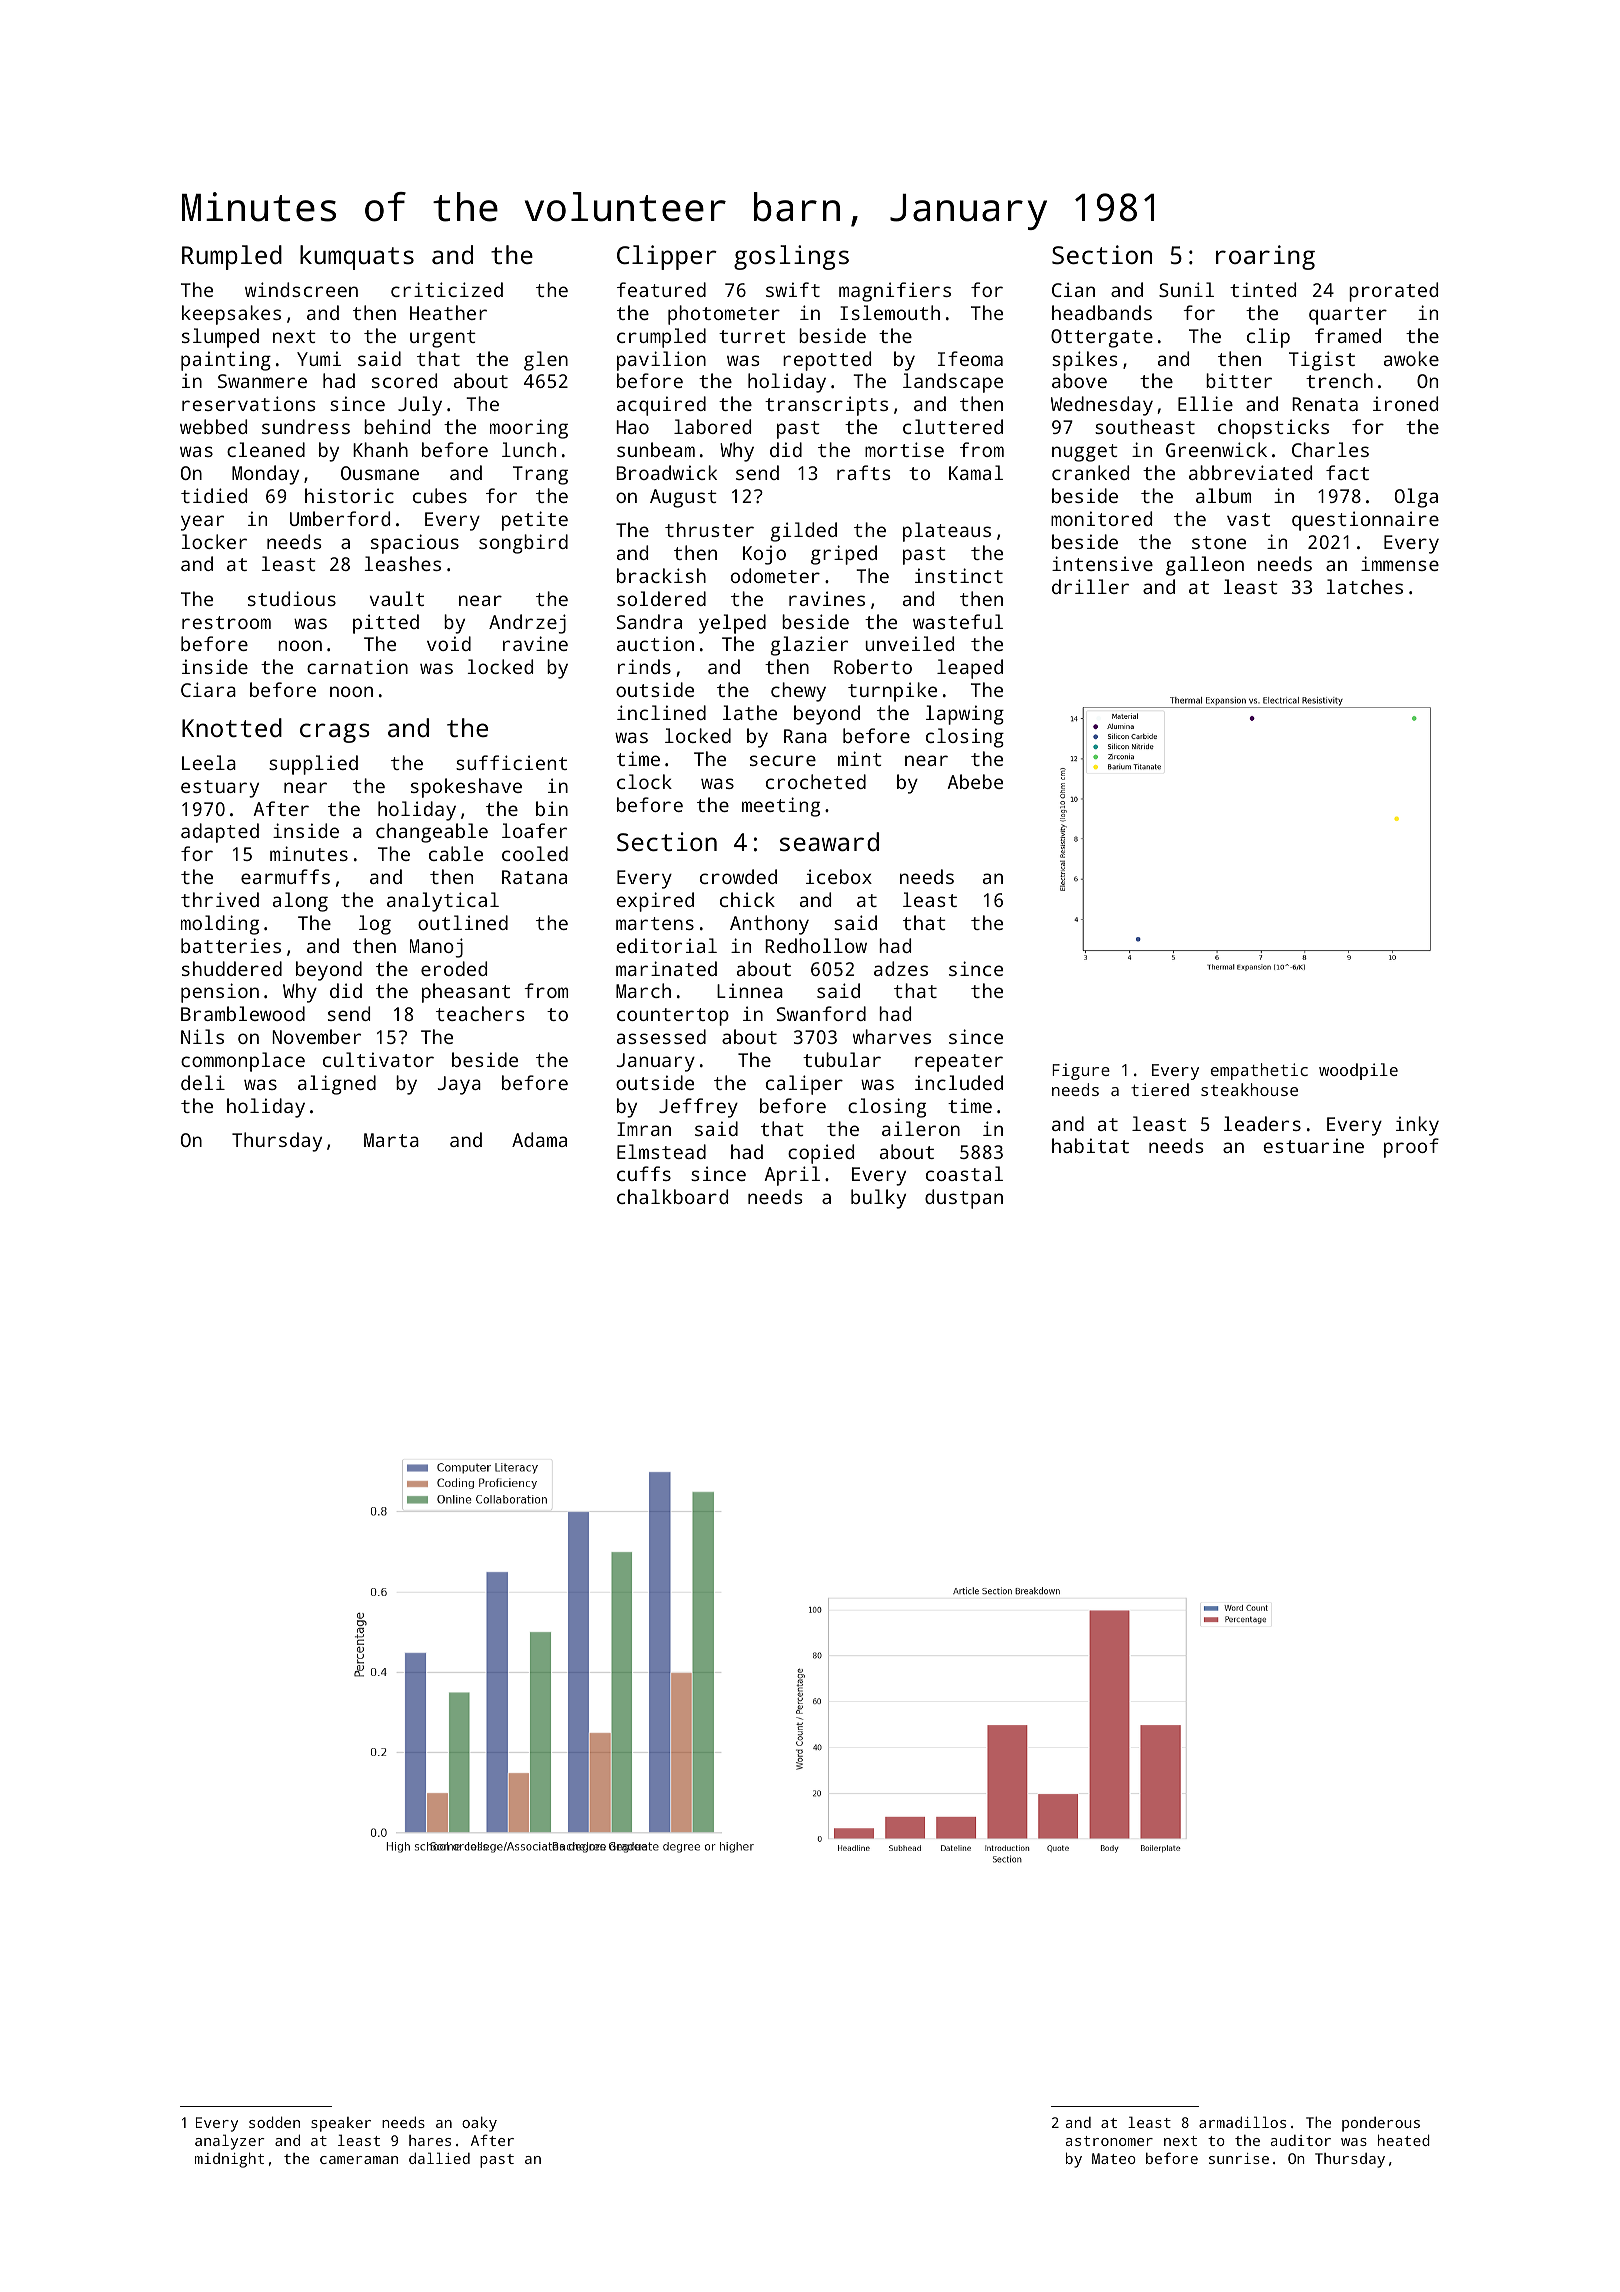  I want to click on armadillos, so click(1242, 2122).
